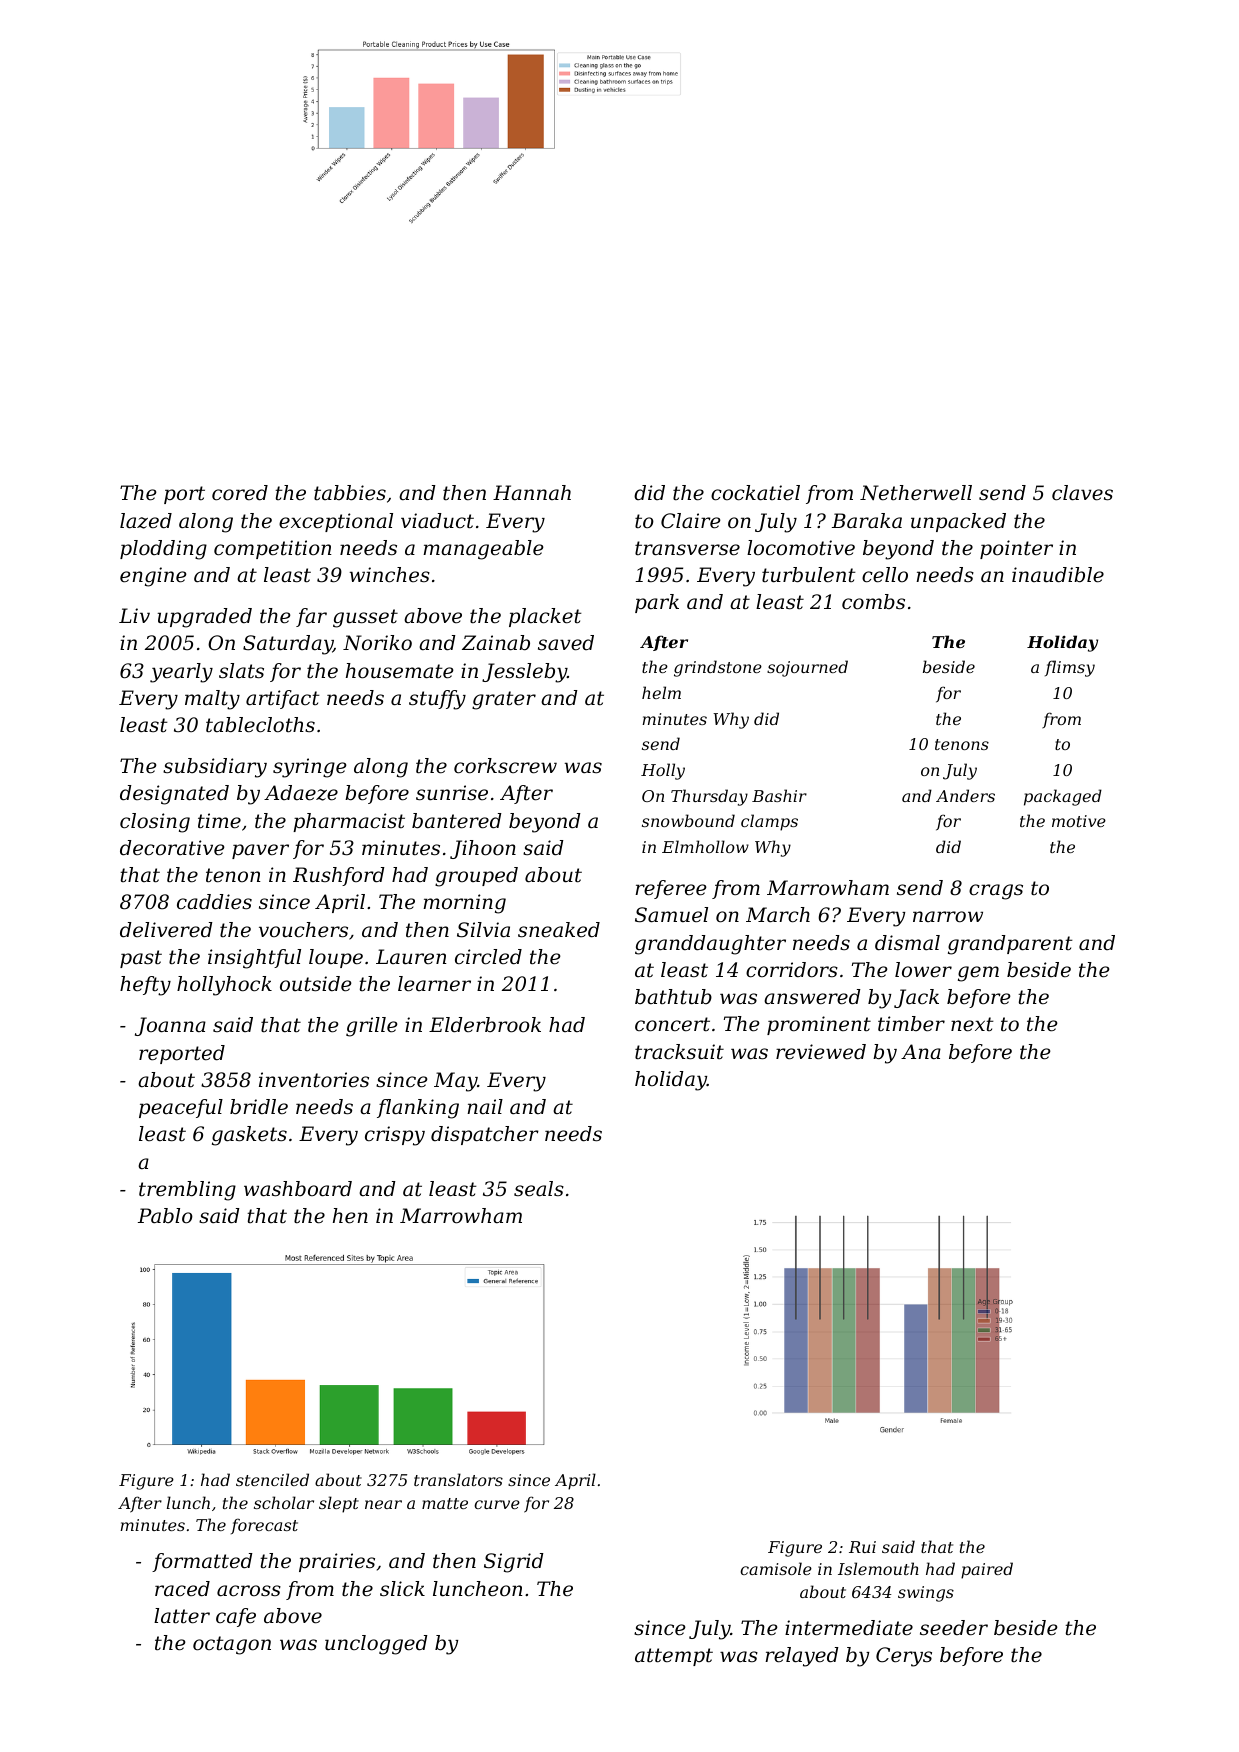  Describe the element at coordinates (232, 1645) in the image. I see `octagon` at that location.
